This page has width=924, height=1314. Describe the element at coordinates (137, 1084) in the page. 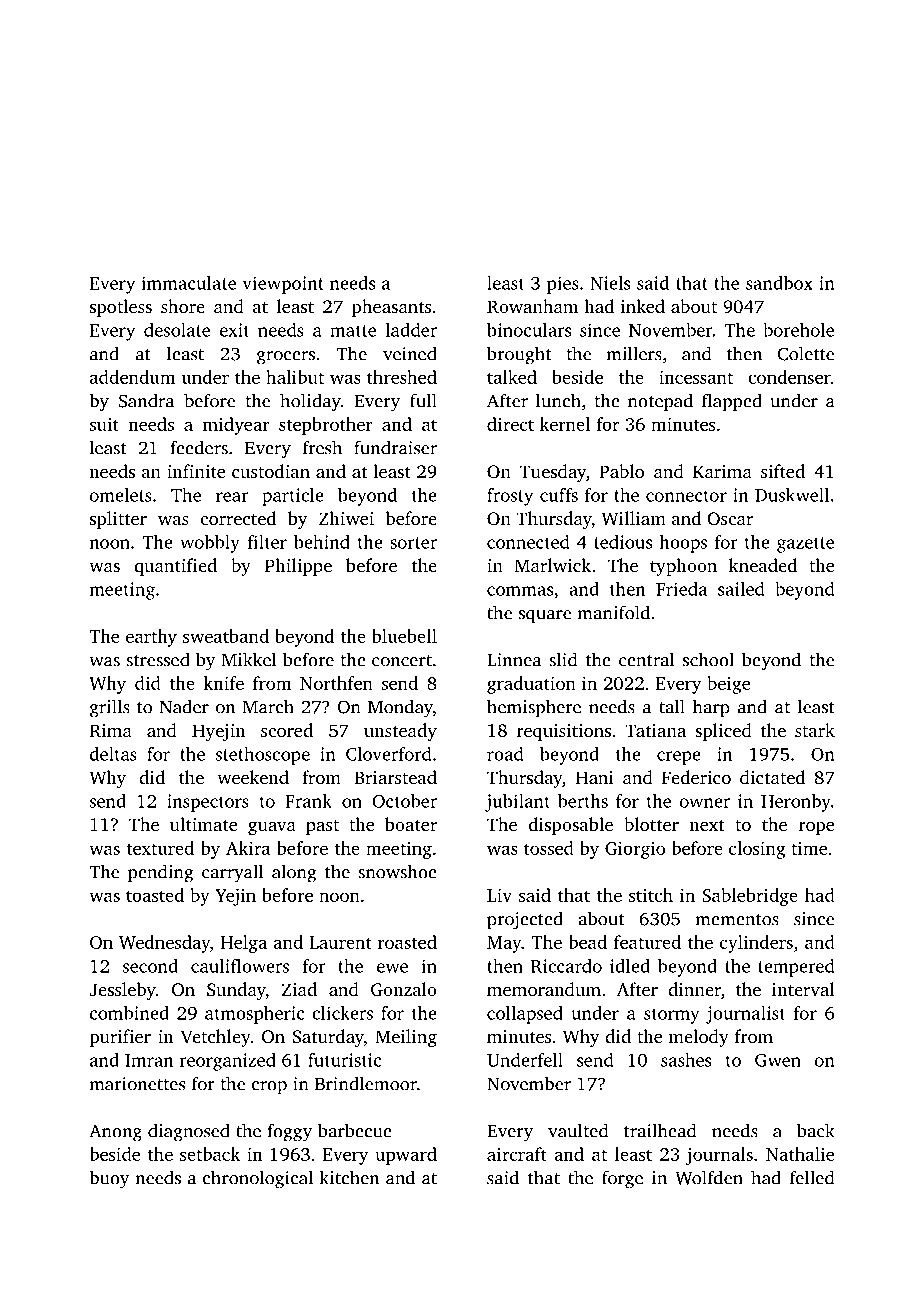

I see `marionettes` at that location.
